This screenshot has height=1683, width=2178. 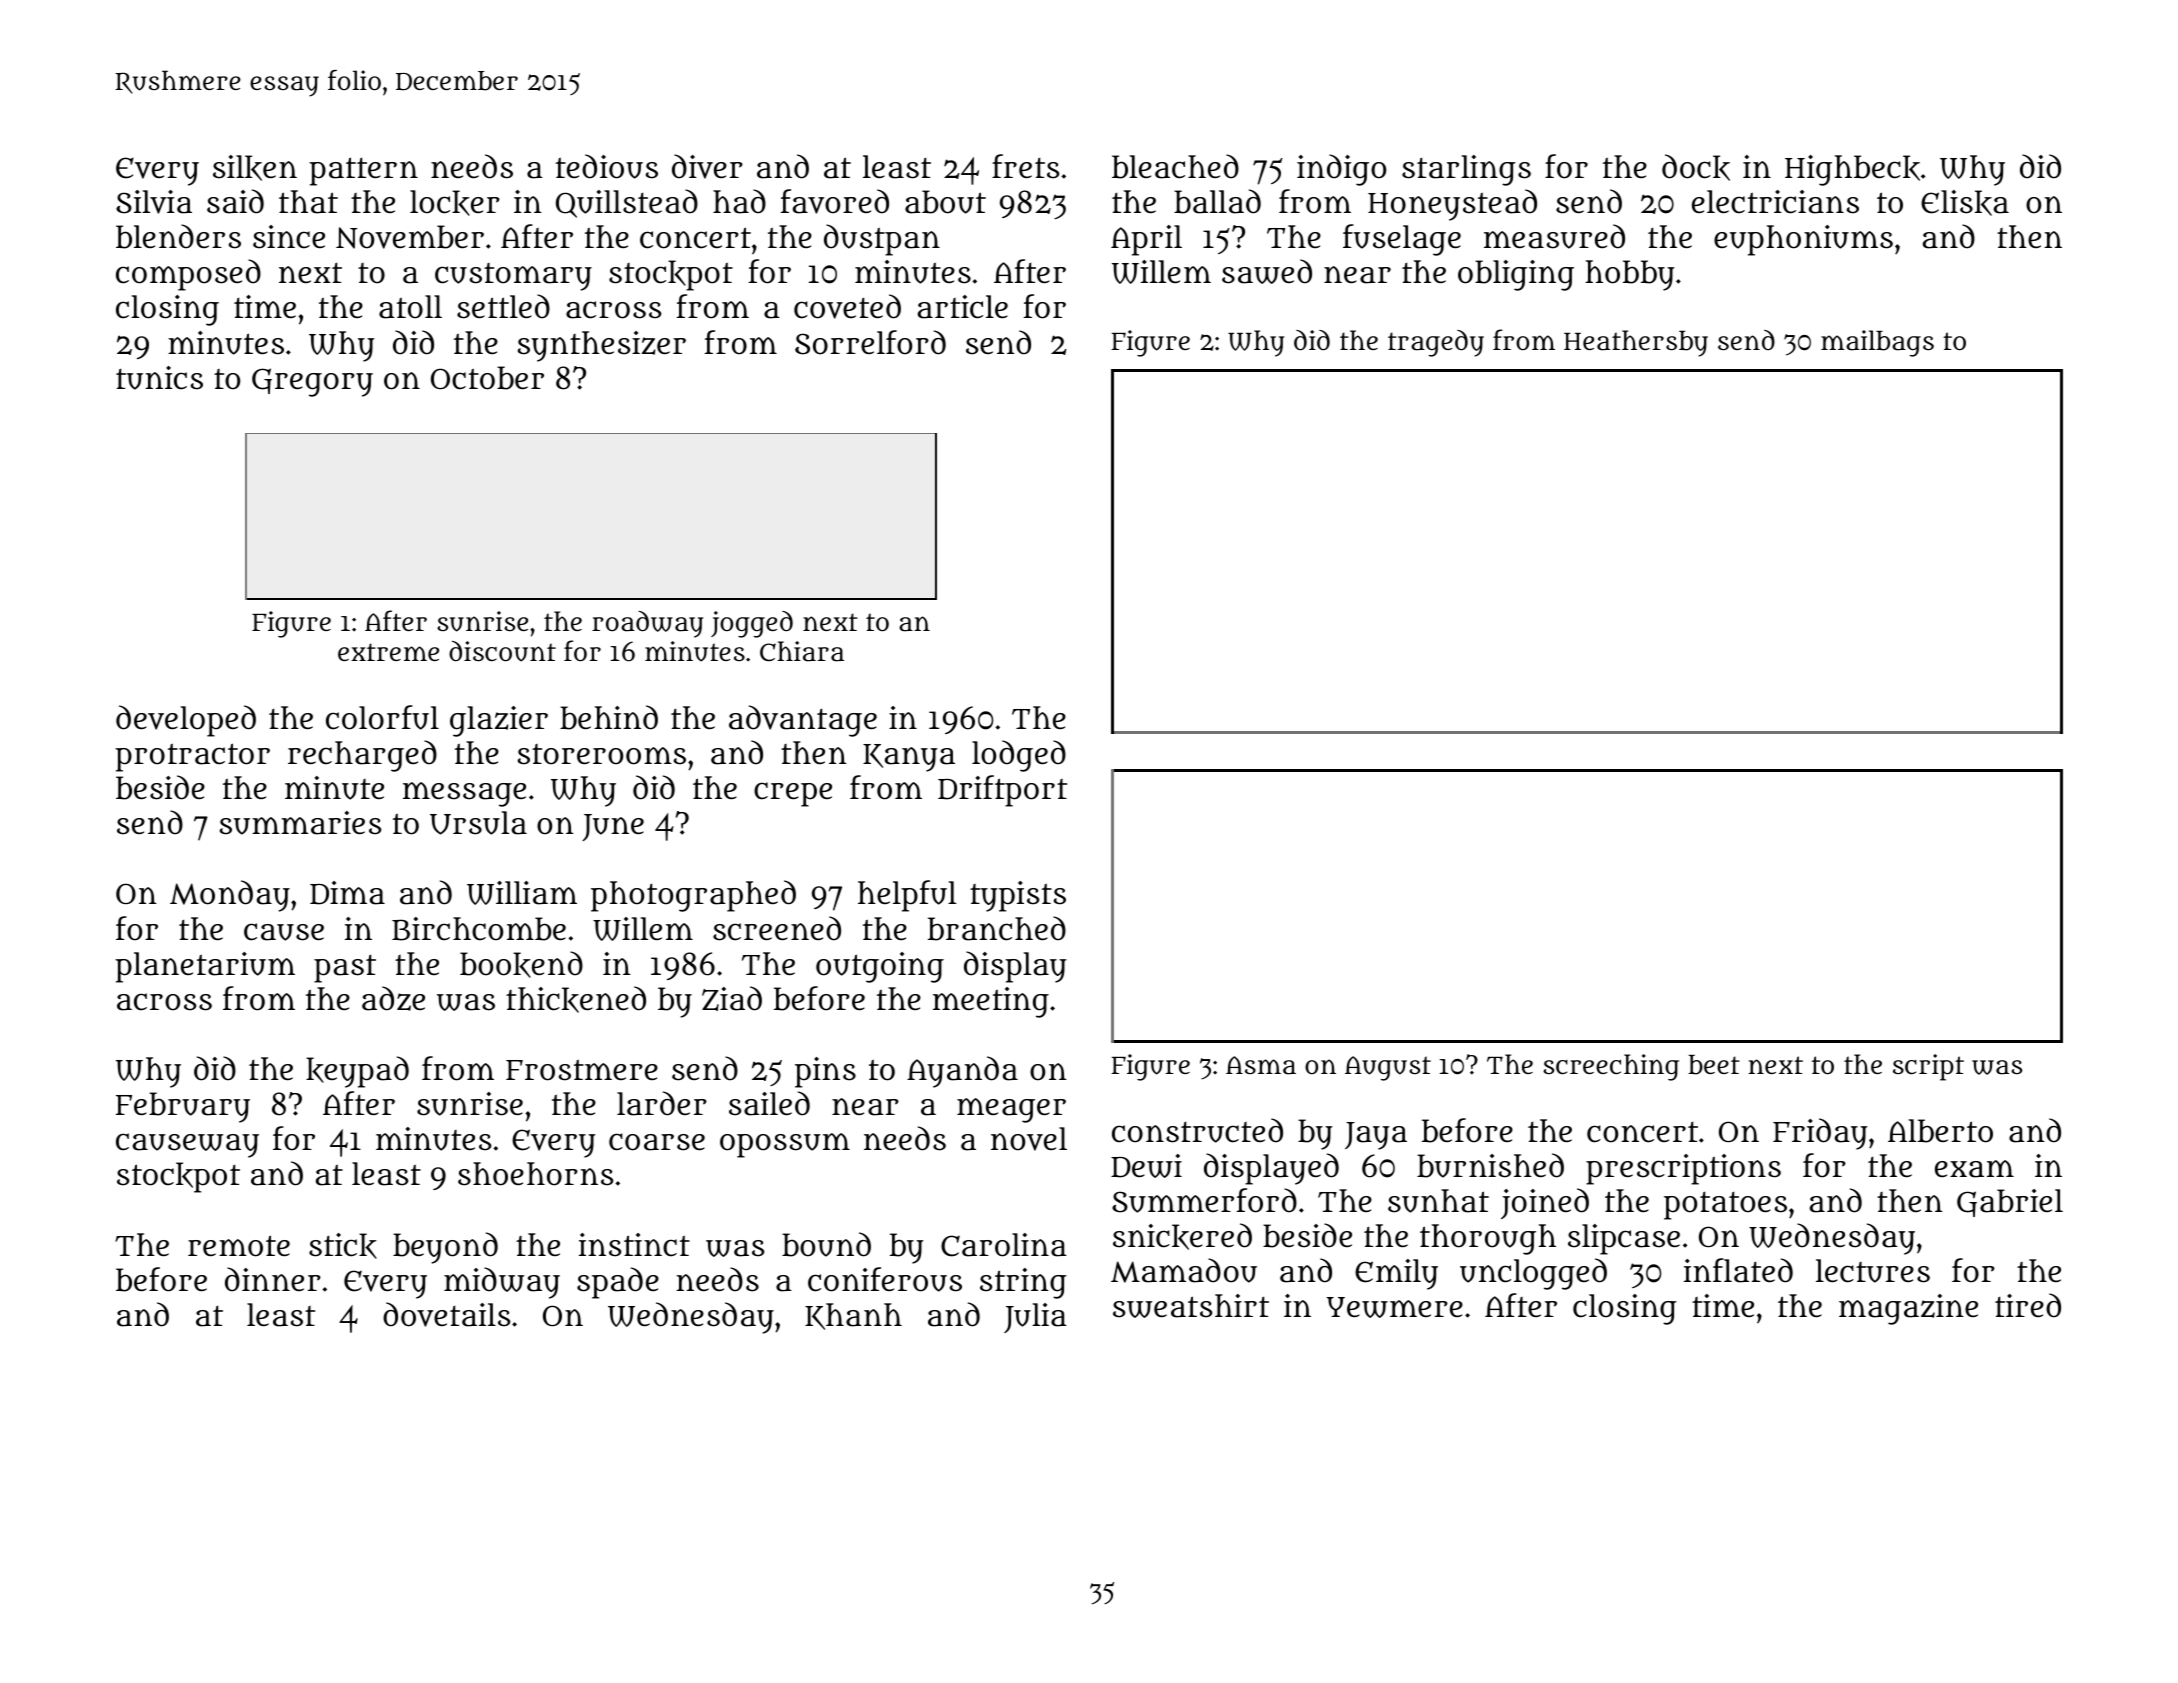 What do you see at coordinates (1636, 343) in the screenshot?
I see `Heathersby` at bounding box center [1636, 343].
